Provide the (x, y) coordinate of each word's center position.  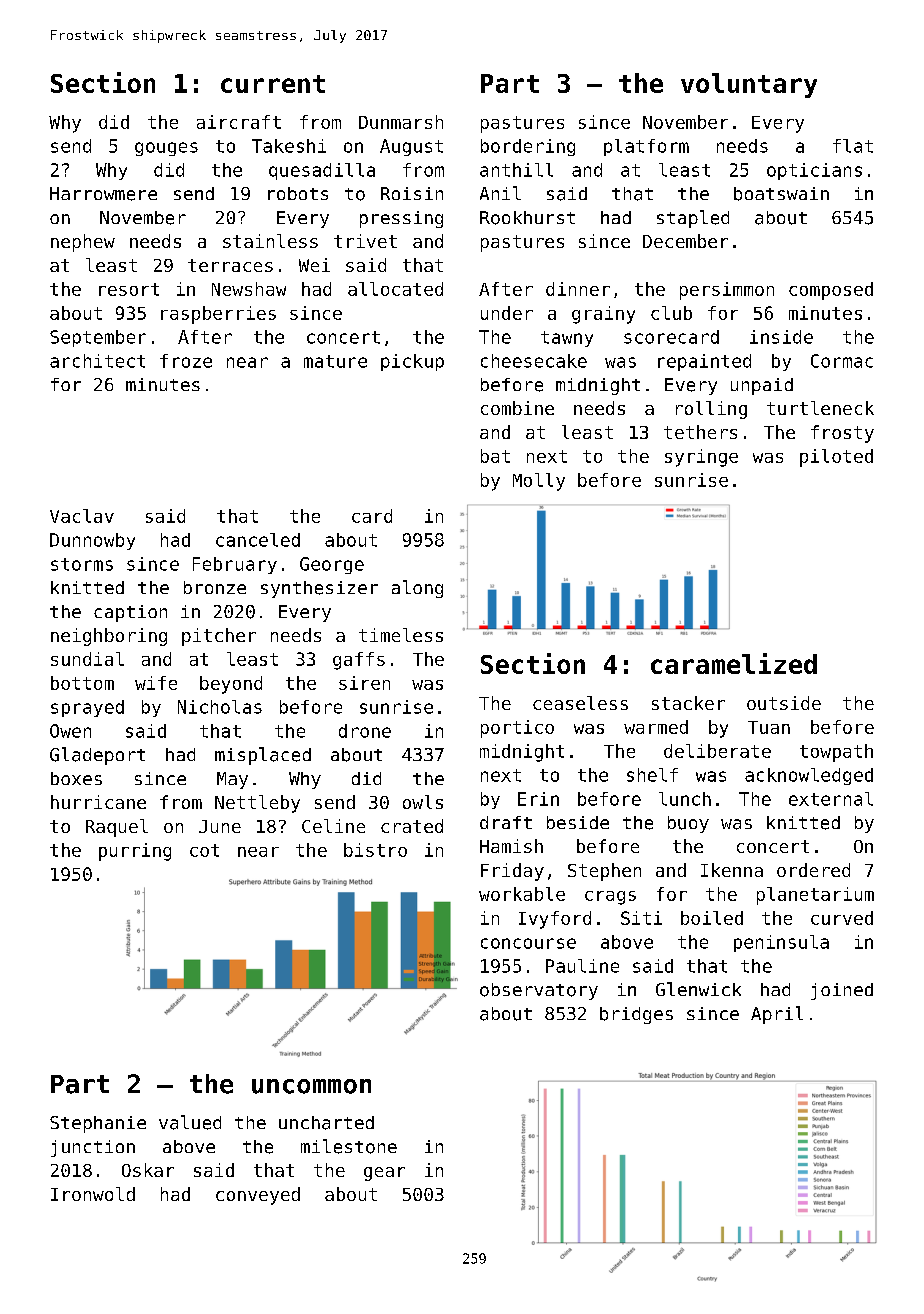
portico (517, 729)
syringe (701, 458)
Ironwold (93, 1194)
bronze (215, 587)
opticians (814, 171)
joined (842, 991)
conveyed (258, 1196)
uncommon (311, 1086)
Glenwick (698, 989)
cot (204, 850)
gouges (166, 149)
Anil (500, 193)
